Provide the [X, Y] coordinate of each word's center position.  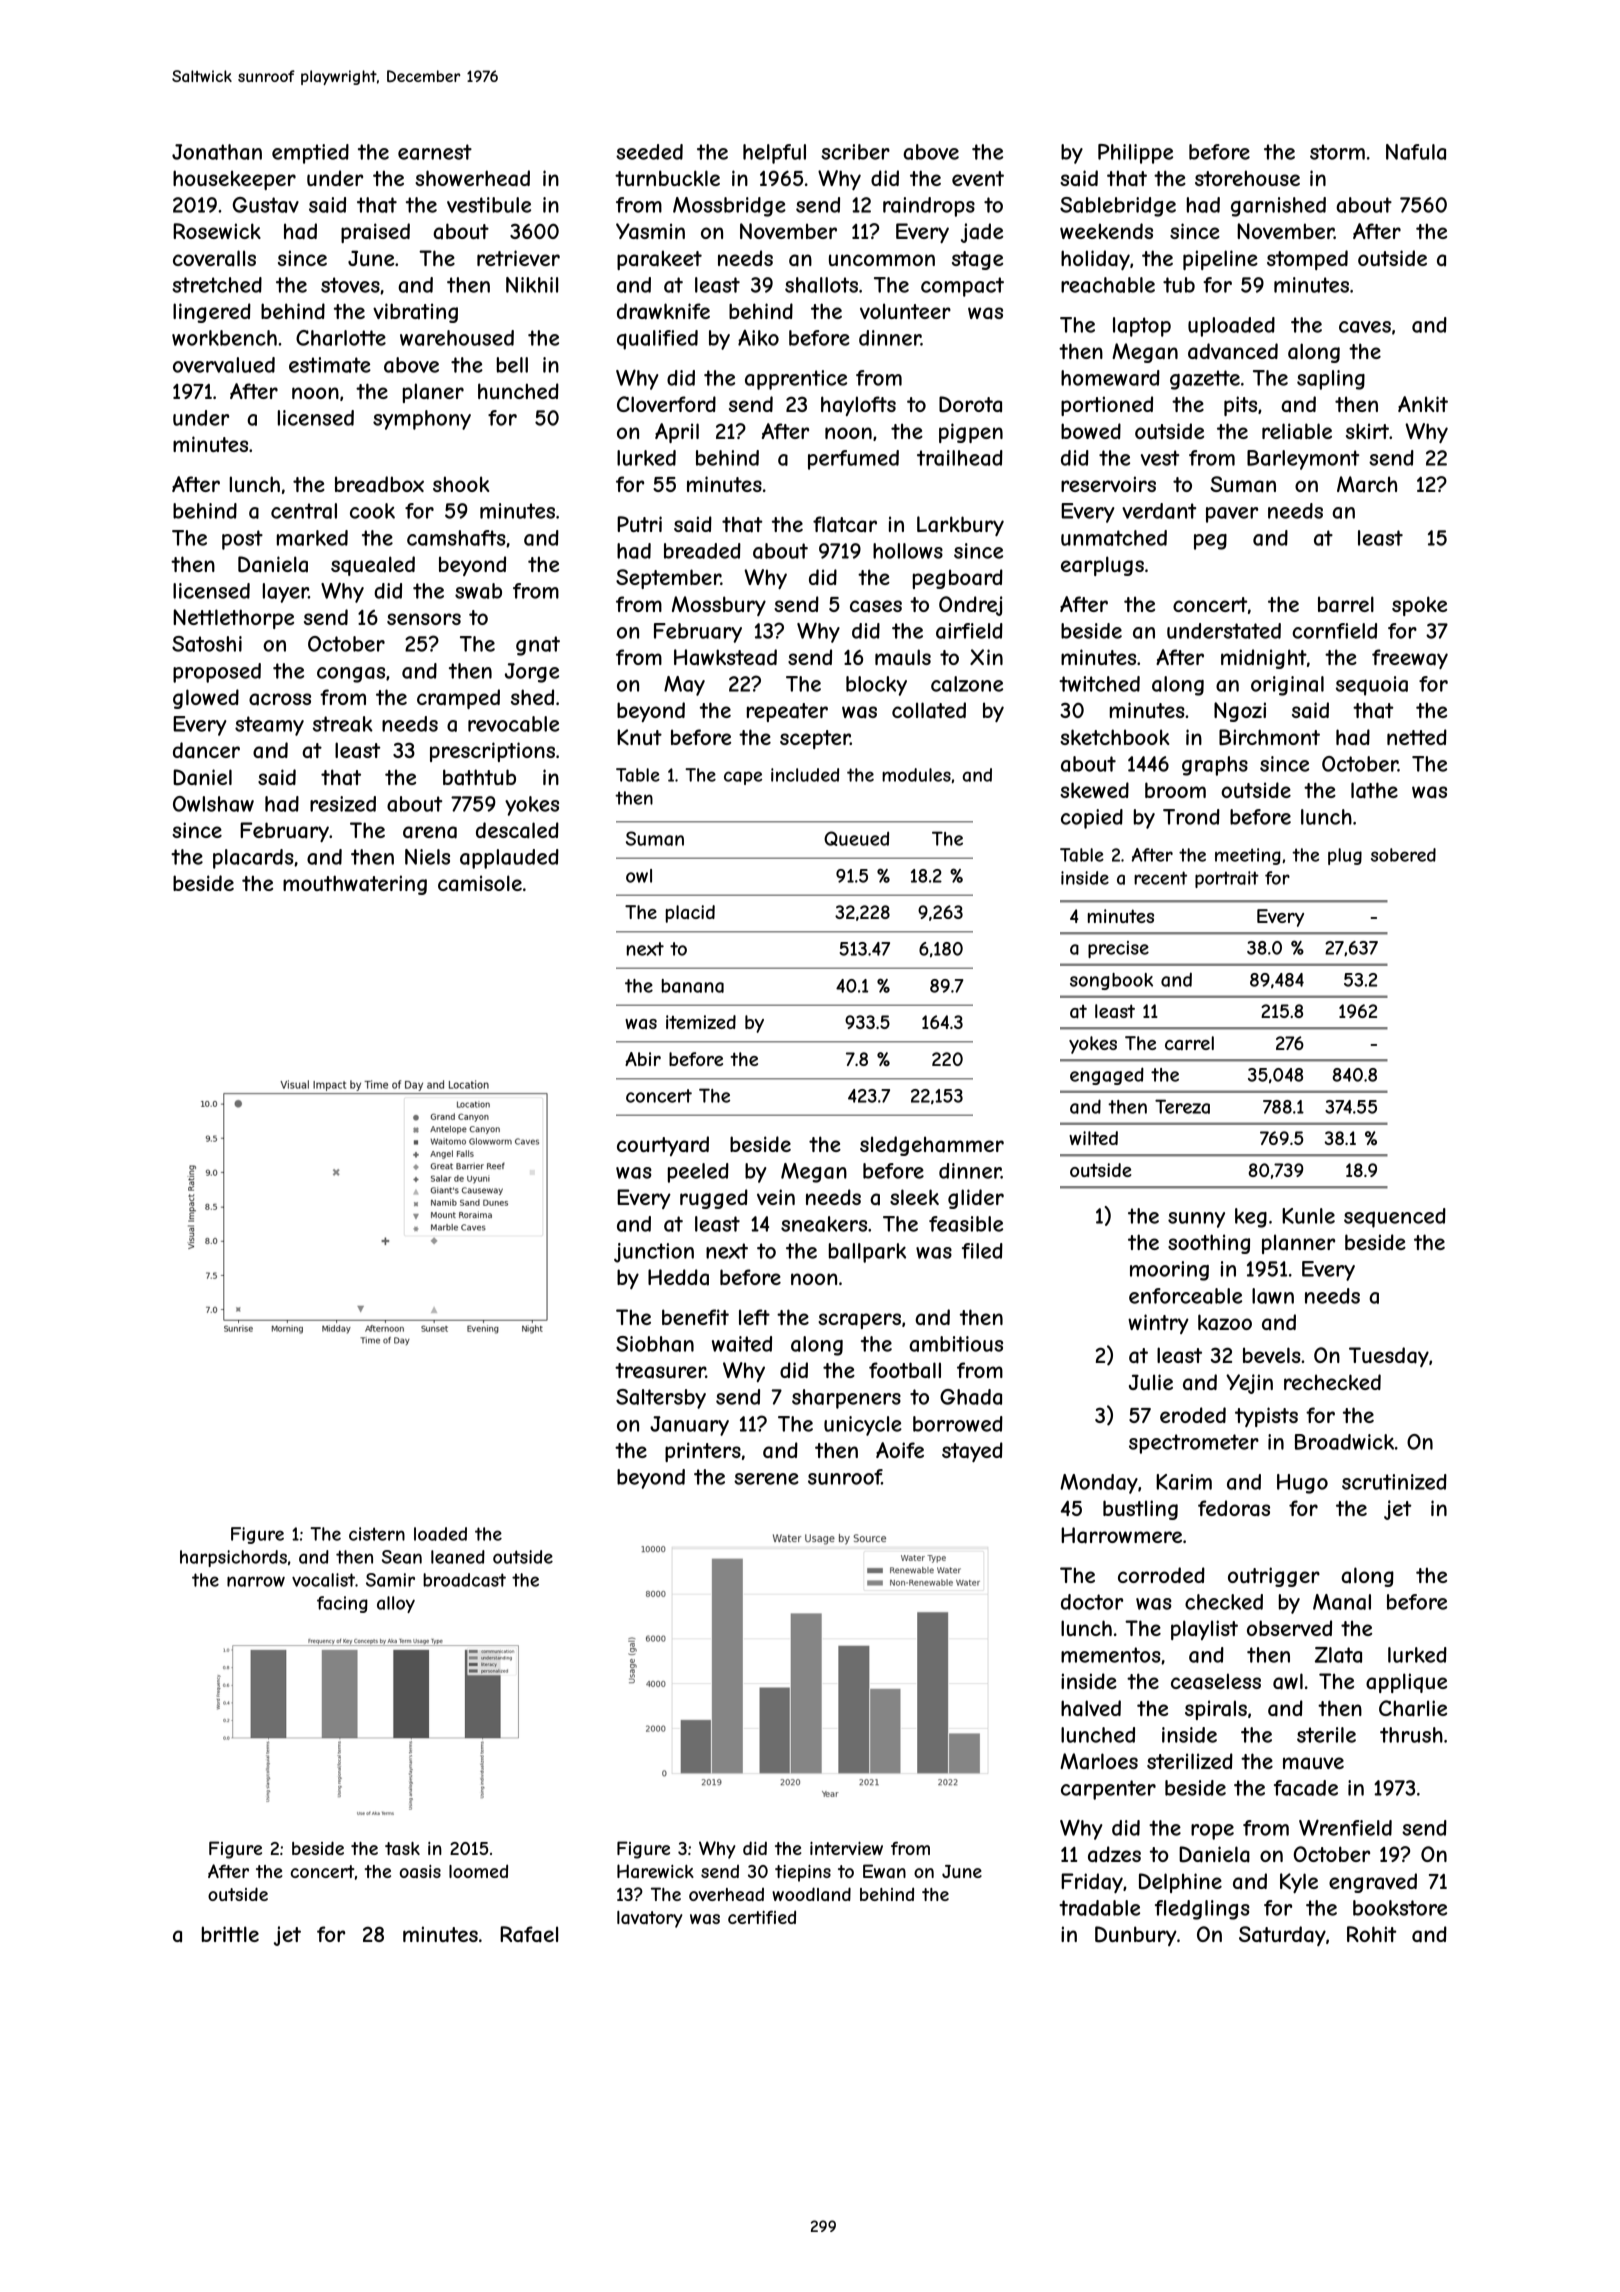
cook [372, 511]
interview [846, 1848]
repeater [787, 712]
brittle [230, 1934]
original [1287, 686]
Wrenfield [1345, 1827]
